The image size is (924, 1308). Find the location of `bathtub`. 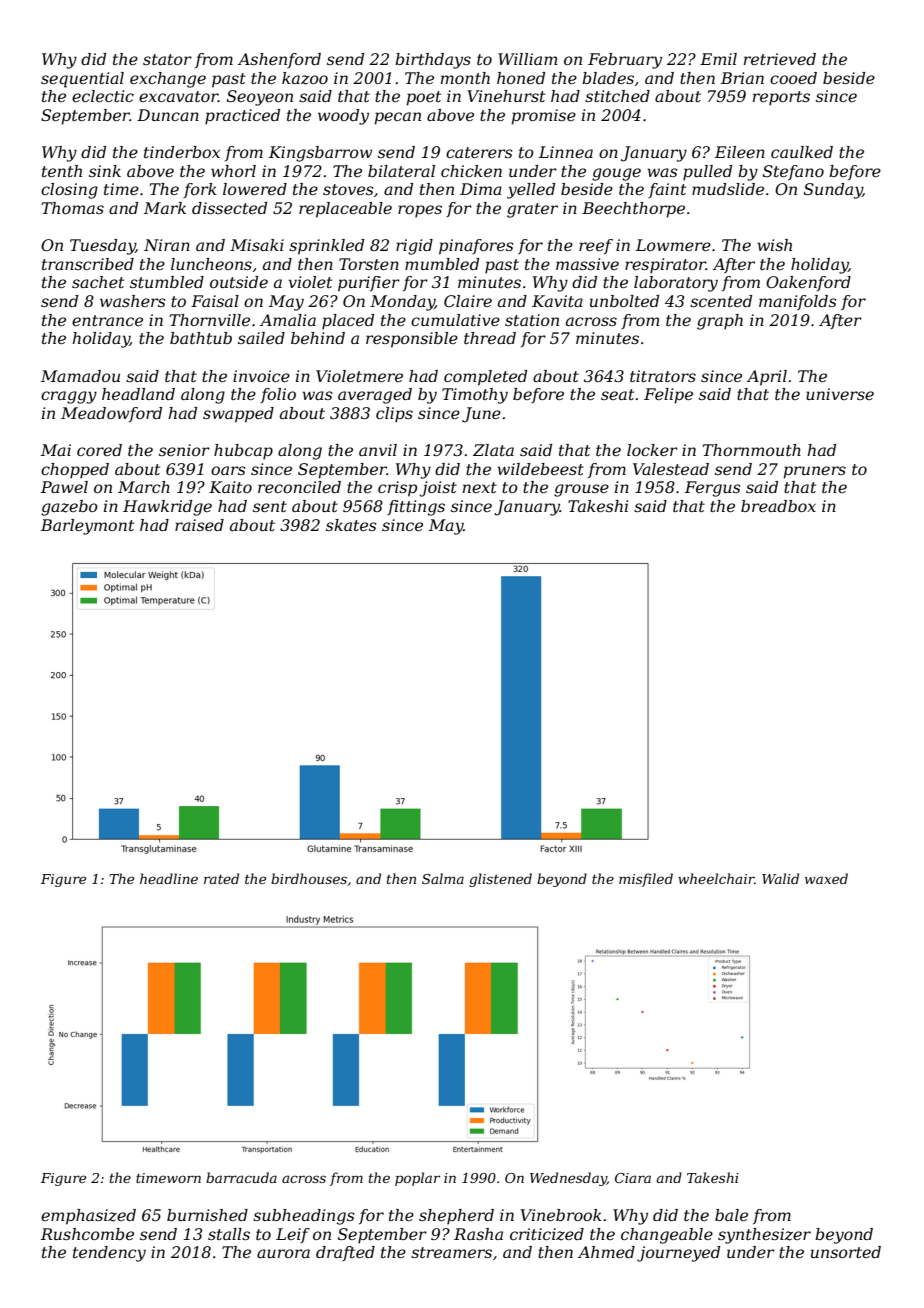

bathtub is located at coordinates (201, 338).
